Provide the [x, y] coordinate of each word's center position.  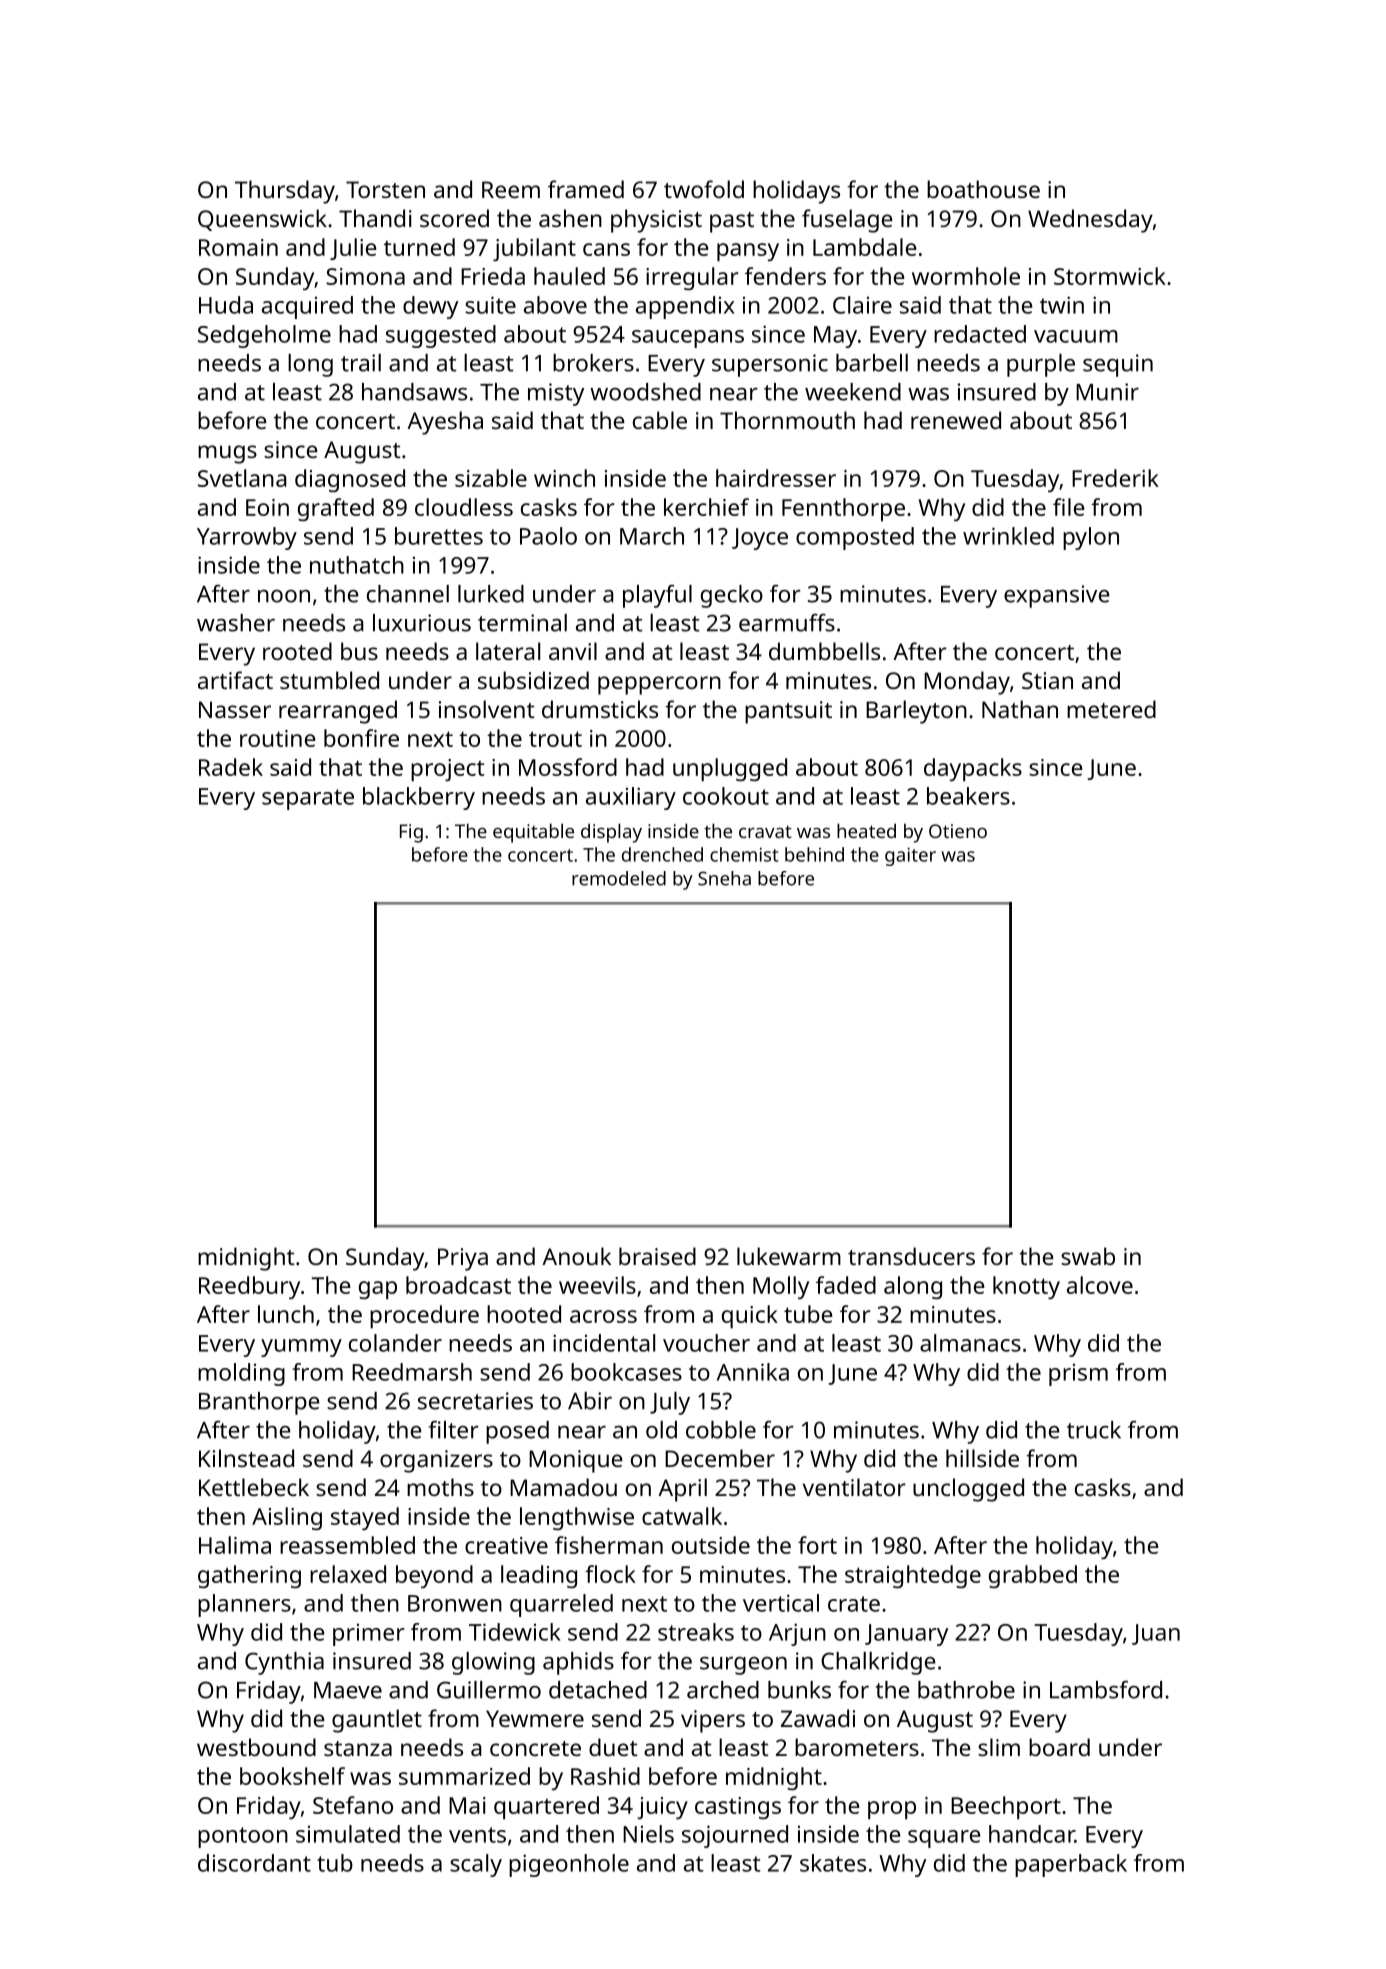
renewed [956, 420]
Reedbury [249, 1287]
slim [999, 1747]
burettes [439, 536]
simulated [348, 1834]
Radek [231, 767]
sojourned [735, 1836]
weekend [853, 392]
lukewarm [789, 1256]
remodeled [619, 878]
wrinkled [1008, 536]
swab [1088, 1256]
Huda [226, 305]
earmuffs [787, 622]
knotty [1026, 1287]
